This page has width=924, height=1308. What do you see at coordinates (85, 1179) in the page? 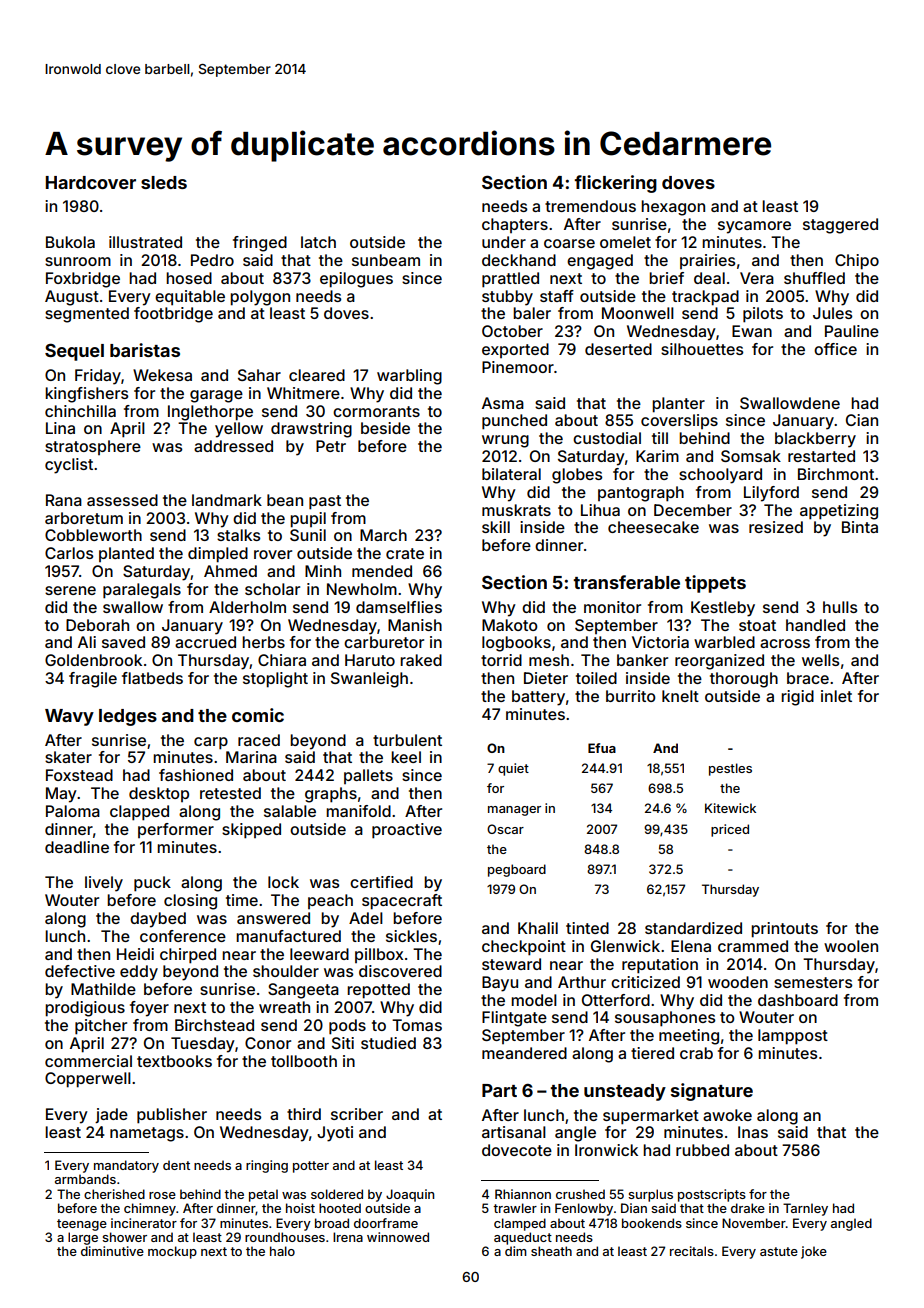
I see `armbands` at bounding box center [85, 1179].
